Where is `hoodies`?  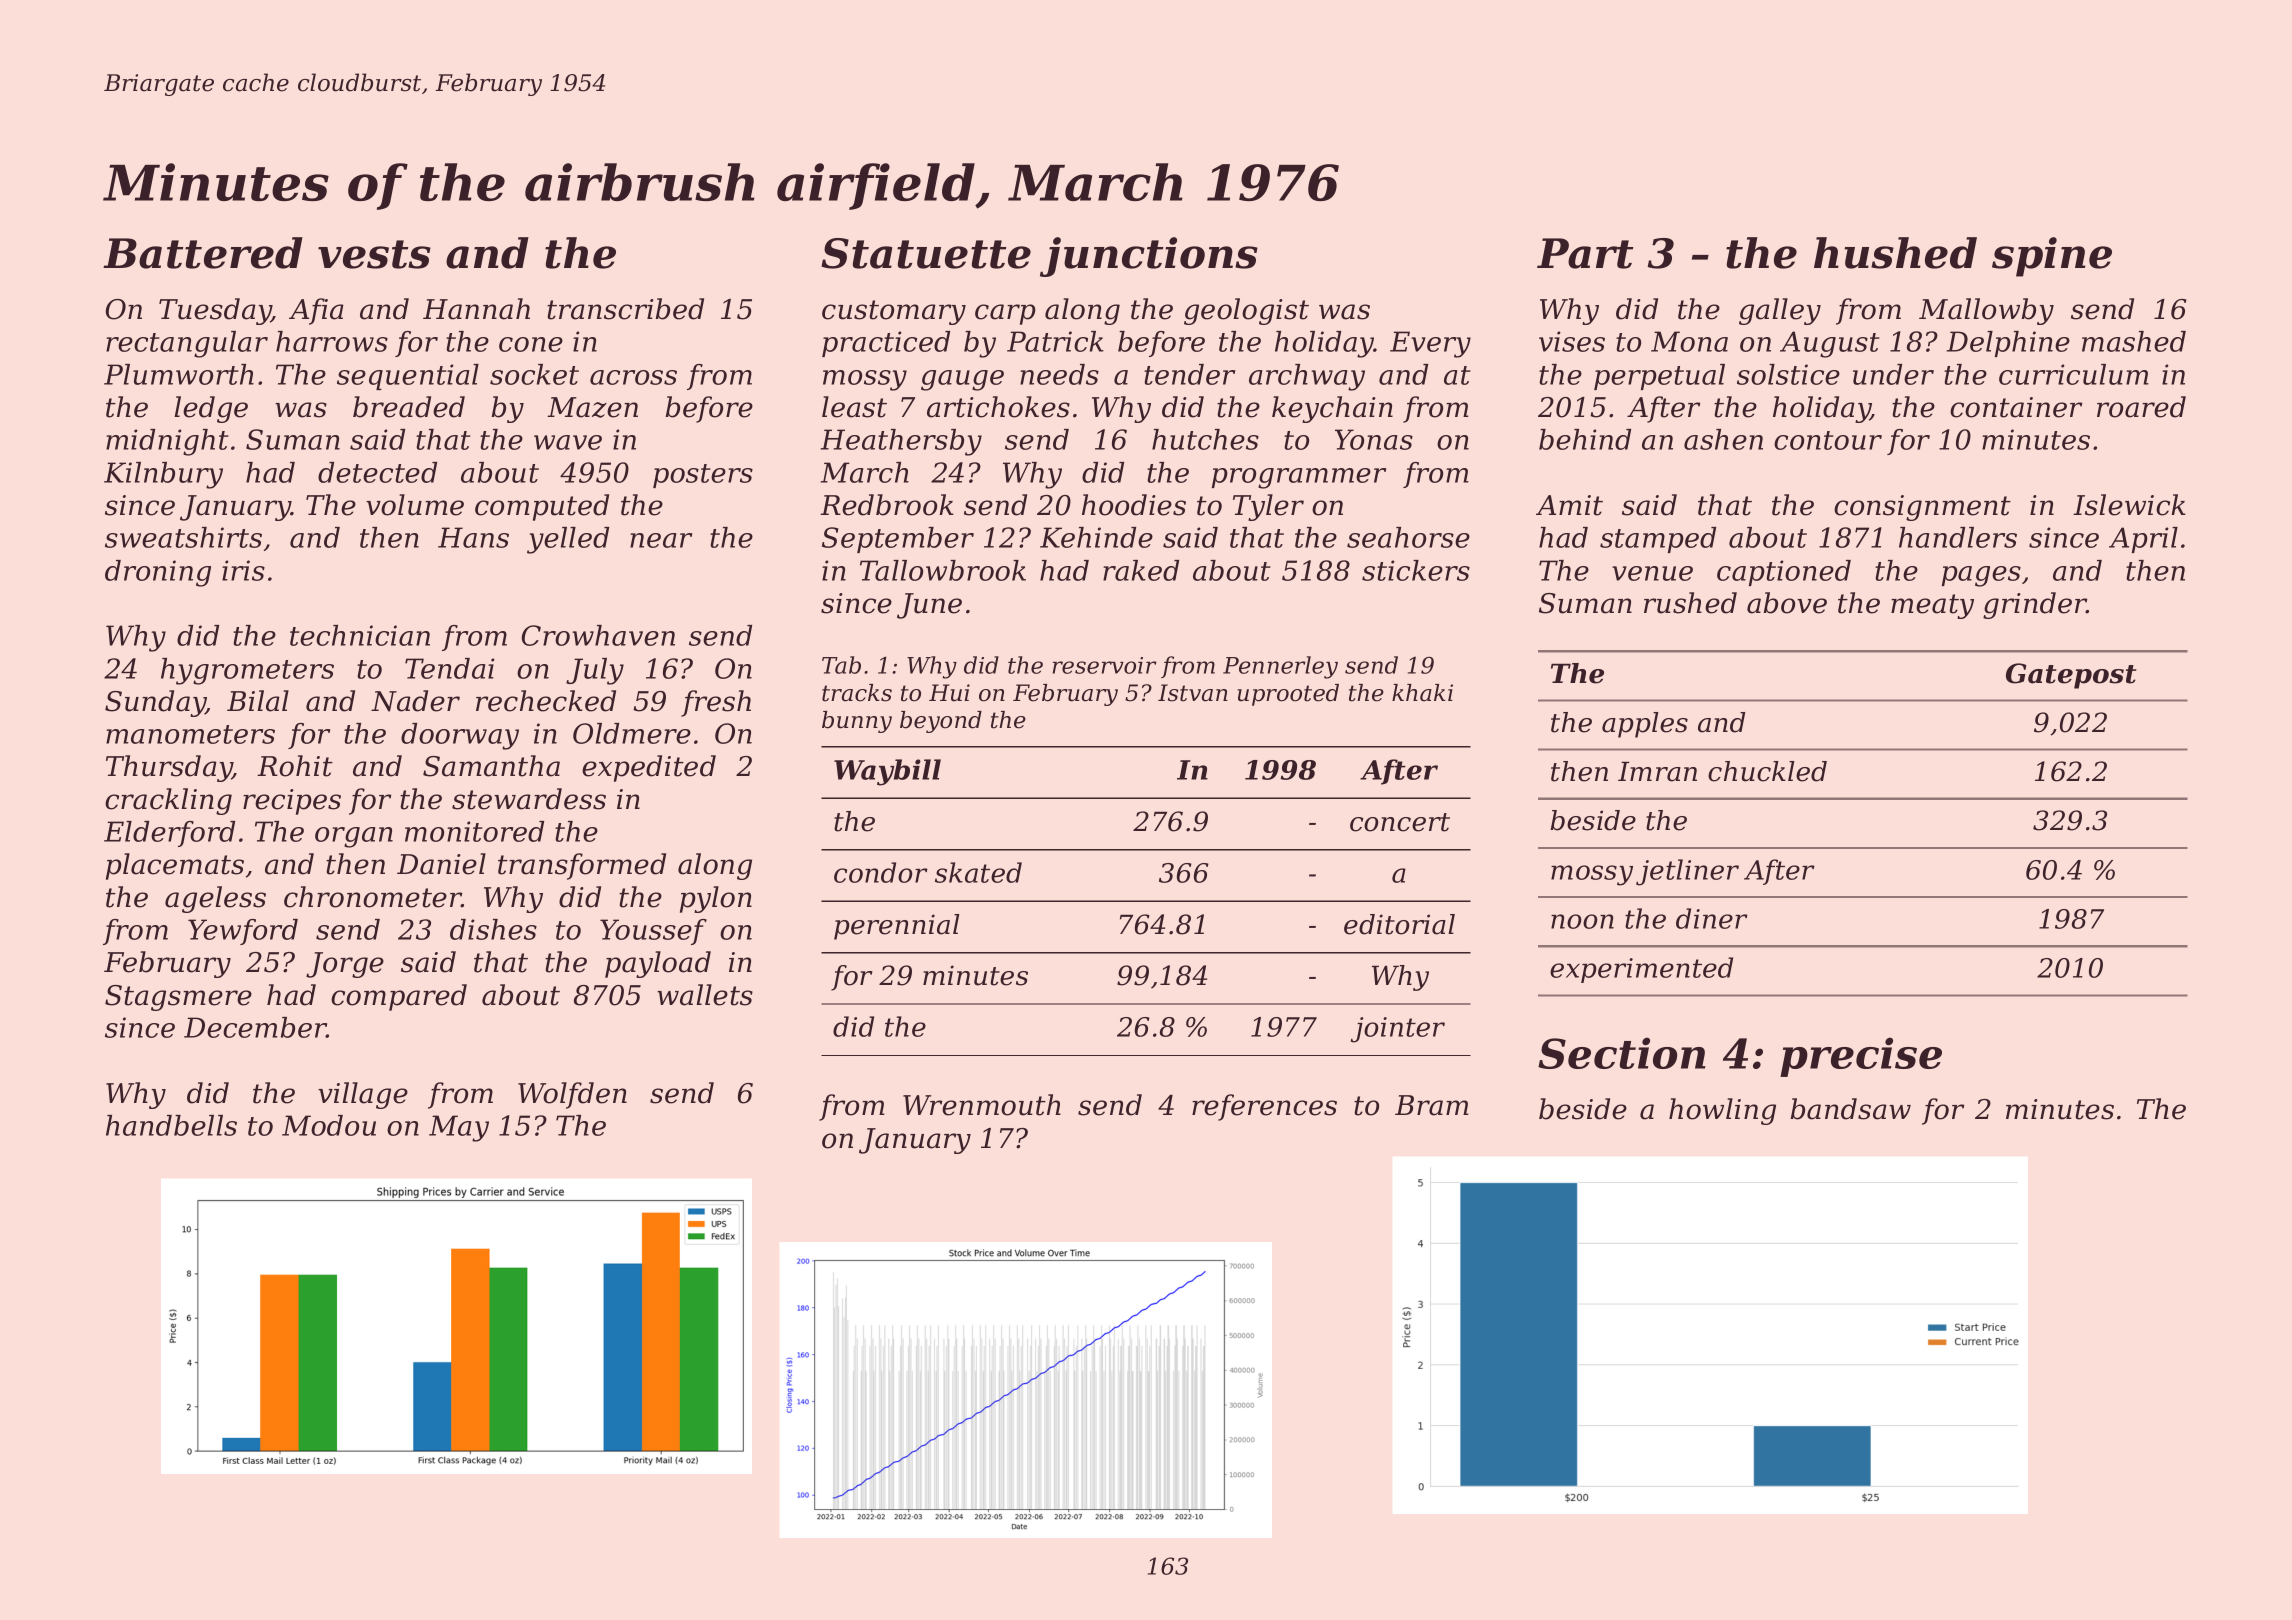 hoodies is located at coordinates (1134, 505).
